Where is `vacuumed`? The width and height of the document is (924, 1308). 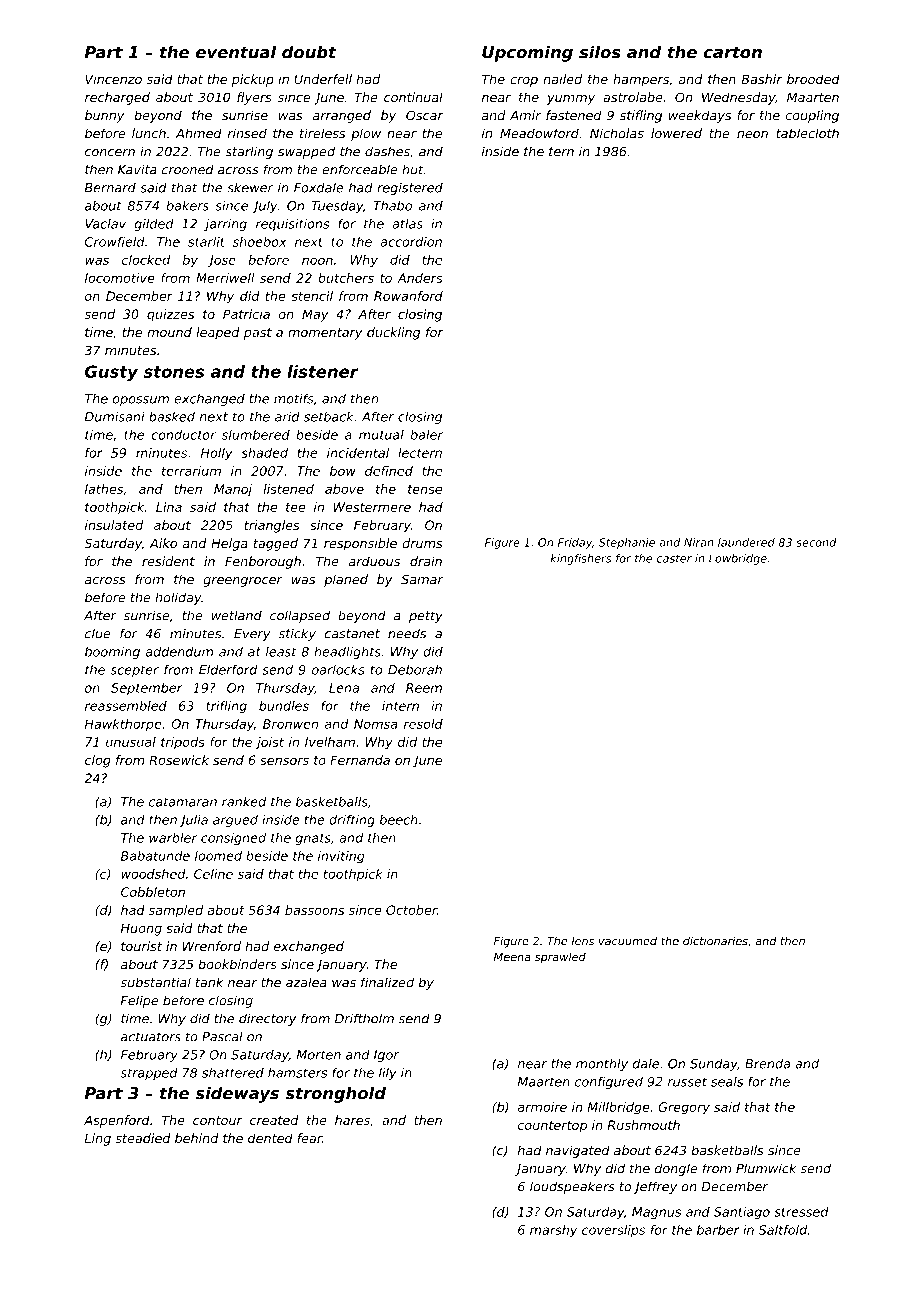 vacuumed is located at coordinates (628, 941).
